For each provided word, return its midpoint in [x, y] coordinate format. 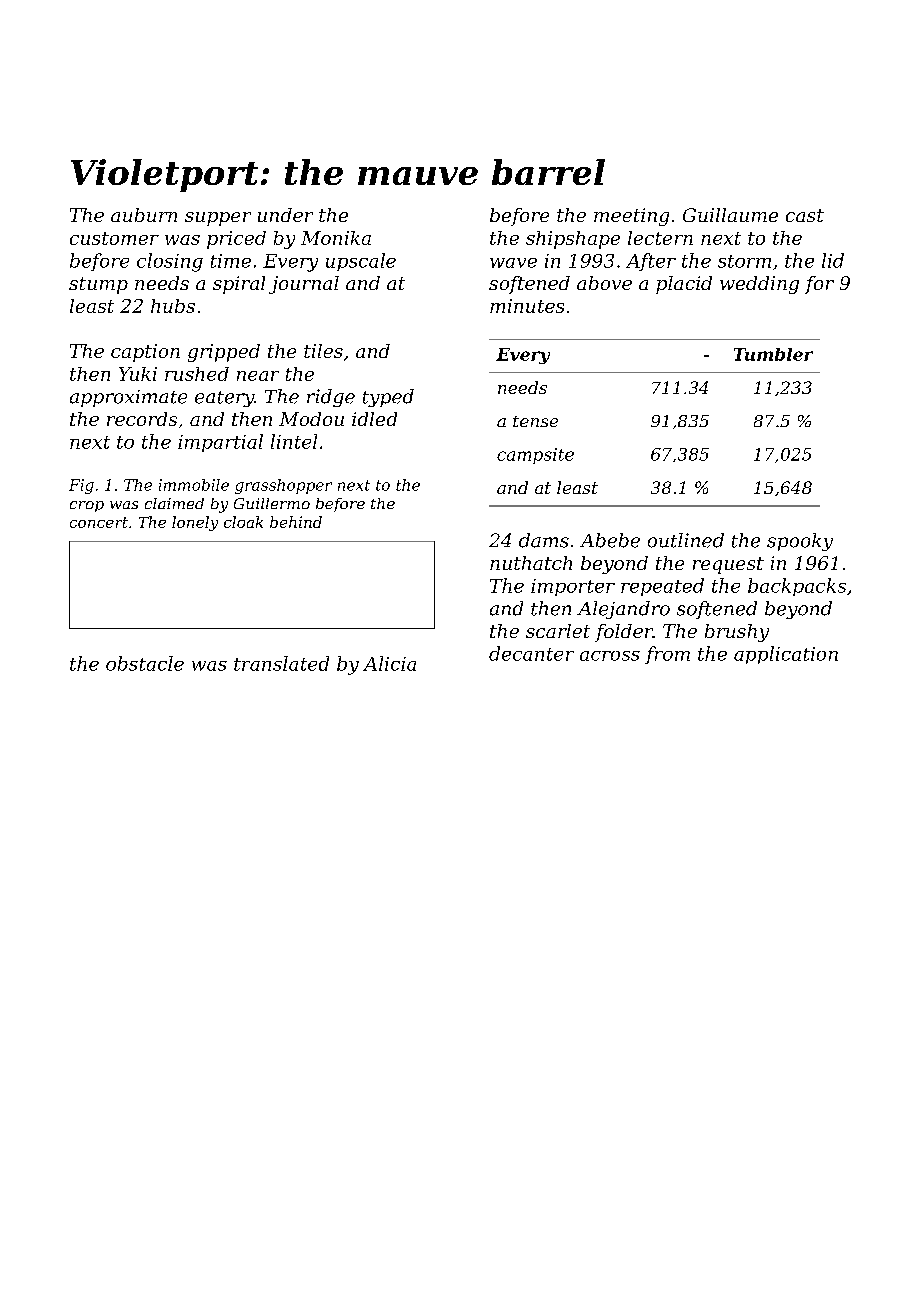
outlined [686, 540]
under [285, 215]
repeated [662, 587]
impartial [220, 443]
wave [513, 263]
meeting [631, 217]
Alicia [389, 663]
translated [281, 663]
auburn [144, 215]
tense [535, 421]
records [142, 419]
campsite [535, 456]
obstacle [145, 663]
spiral [239, 285]
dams [544, 540]
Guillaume [730, 215]
